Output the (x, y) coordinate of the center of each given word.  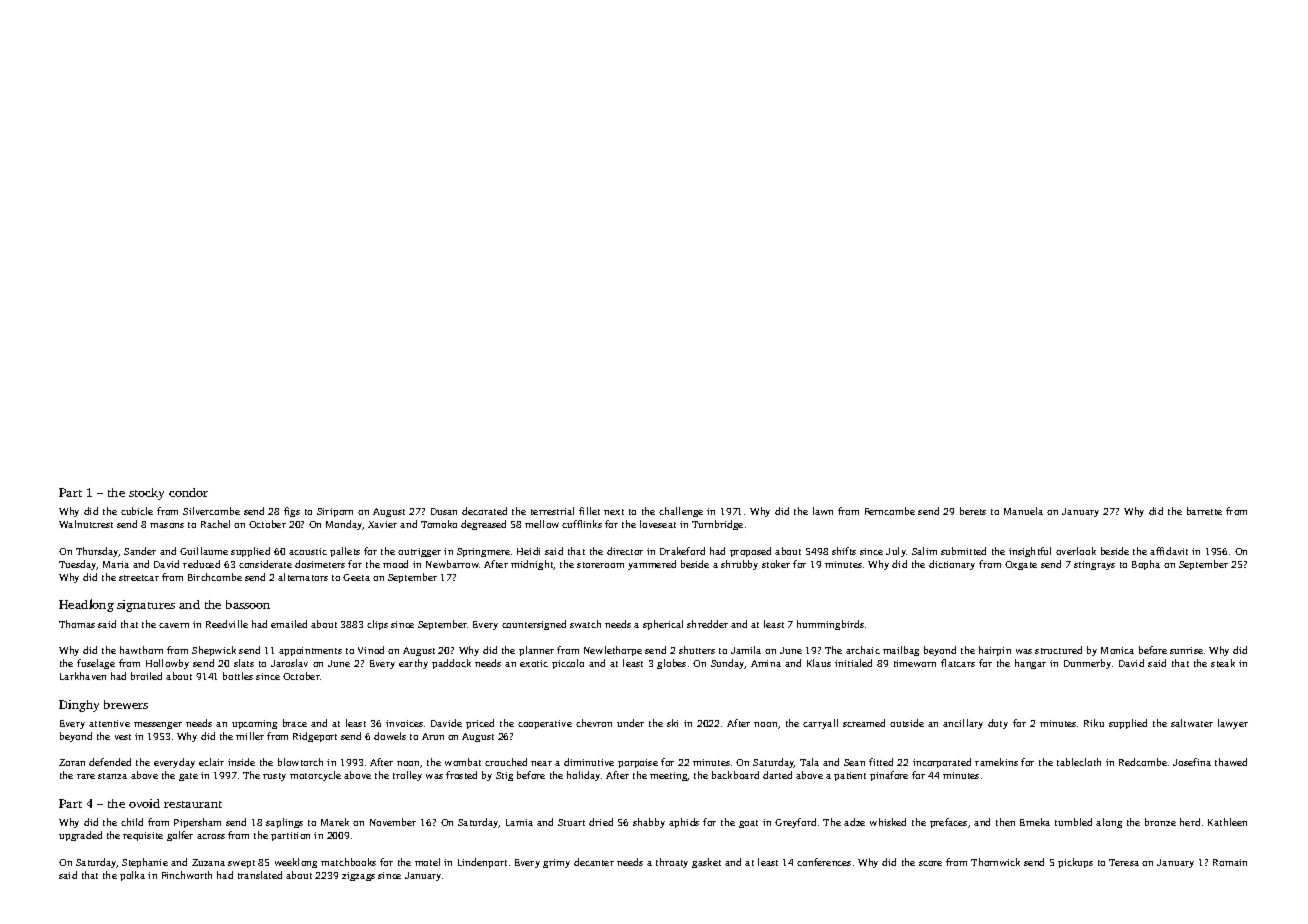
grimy (556, 863)
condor (188, 492)
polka (132, 876)
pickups (1075, 863)
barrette (1204, 511)
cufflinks (582, 524)
